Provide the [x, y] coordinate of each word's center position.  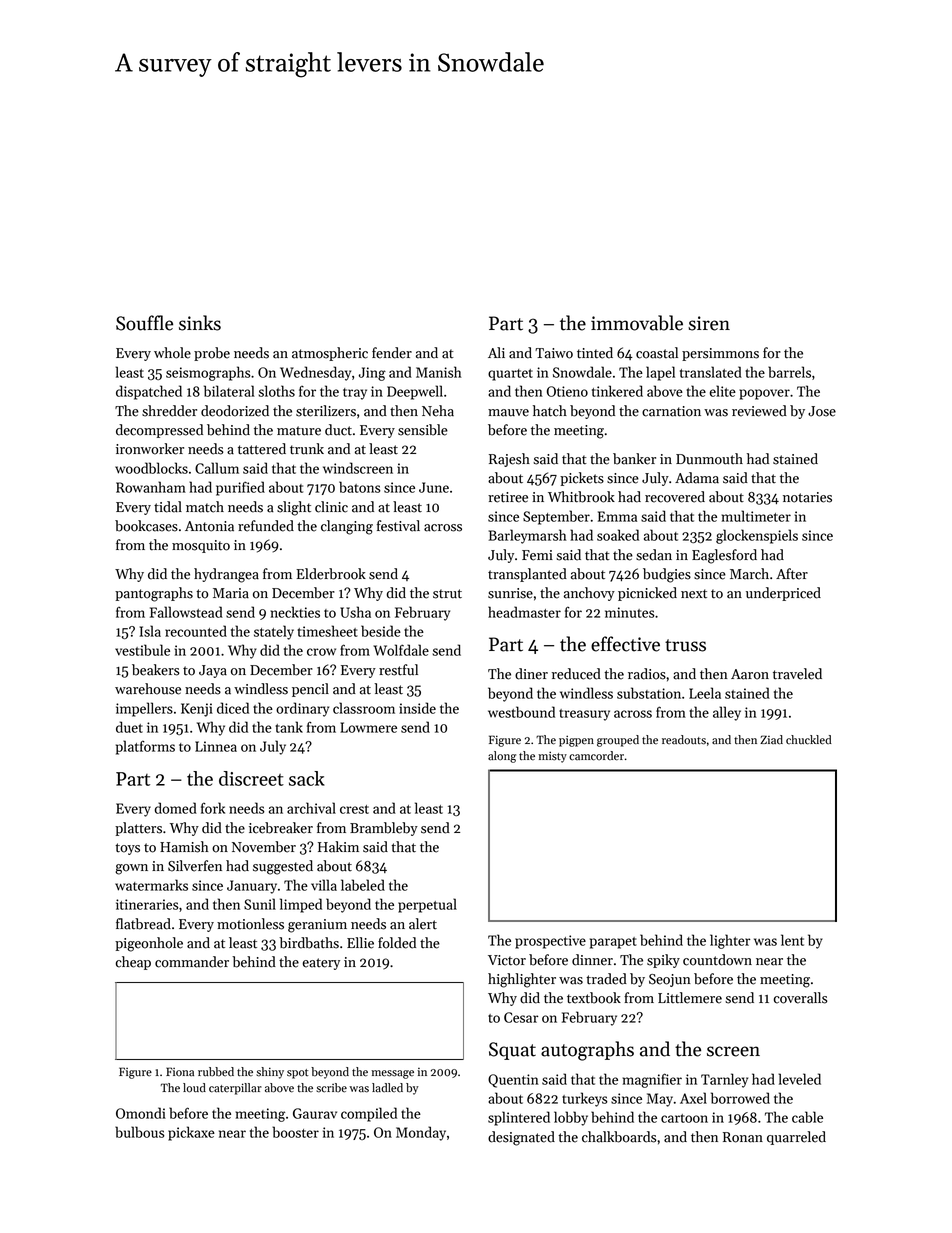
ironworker [150, 449]
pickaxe [191, 1133]
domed [176, 808]
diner [531, 674]
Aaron [750, 674]
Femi [537, 555]
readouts [684, 740]
